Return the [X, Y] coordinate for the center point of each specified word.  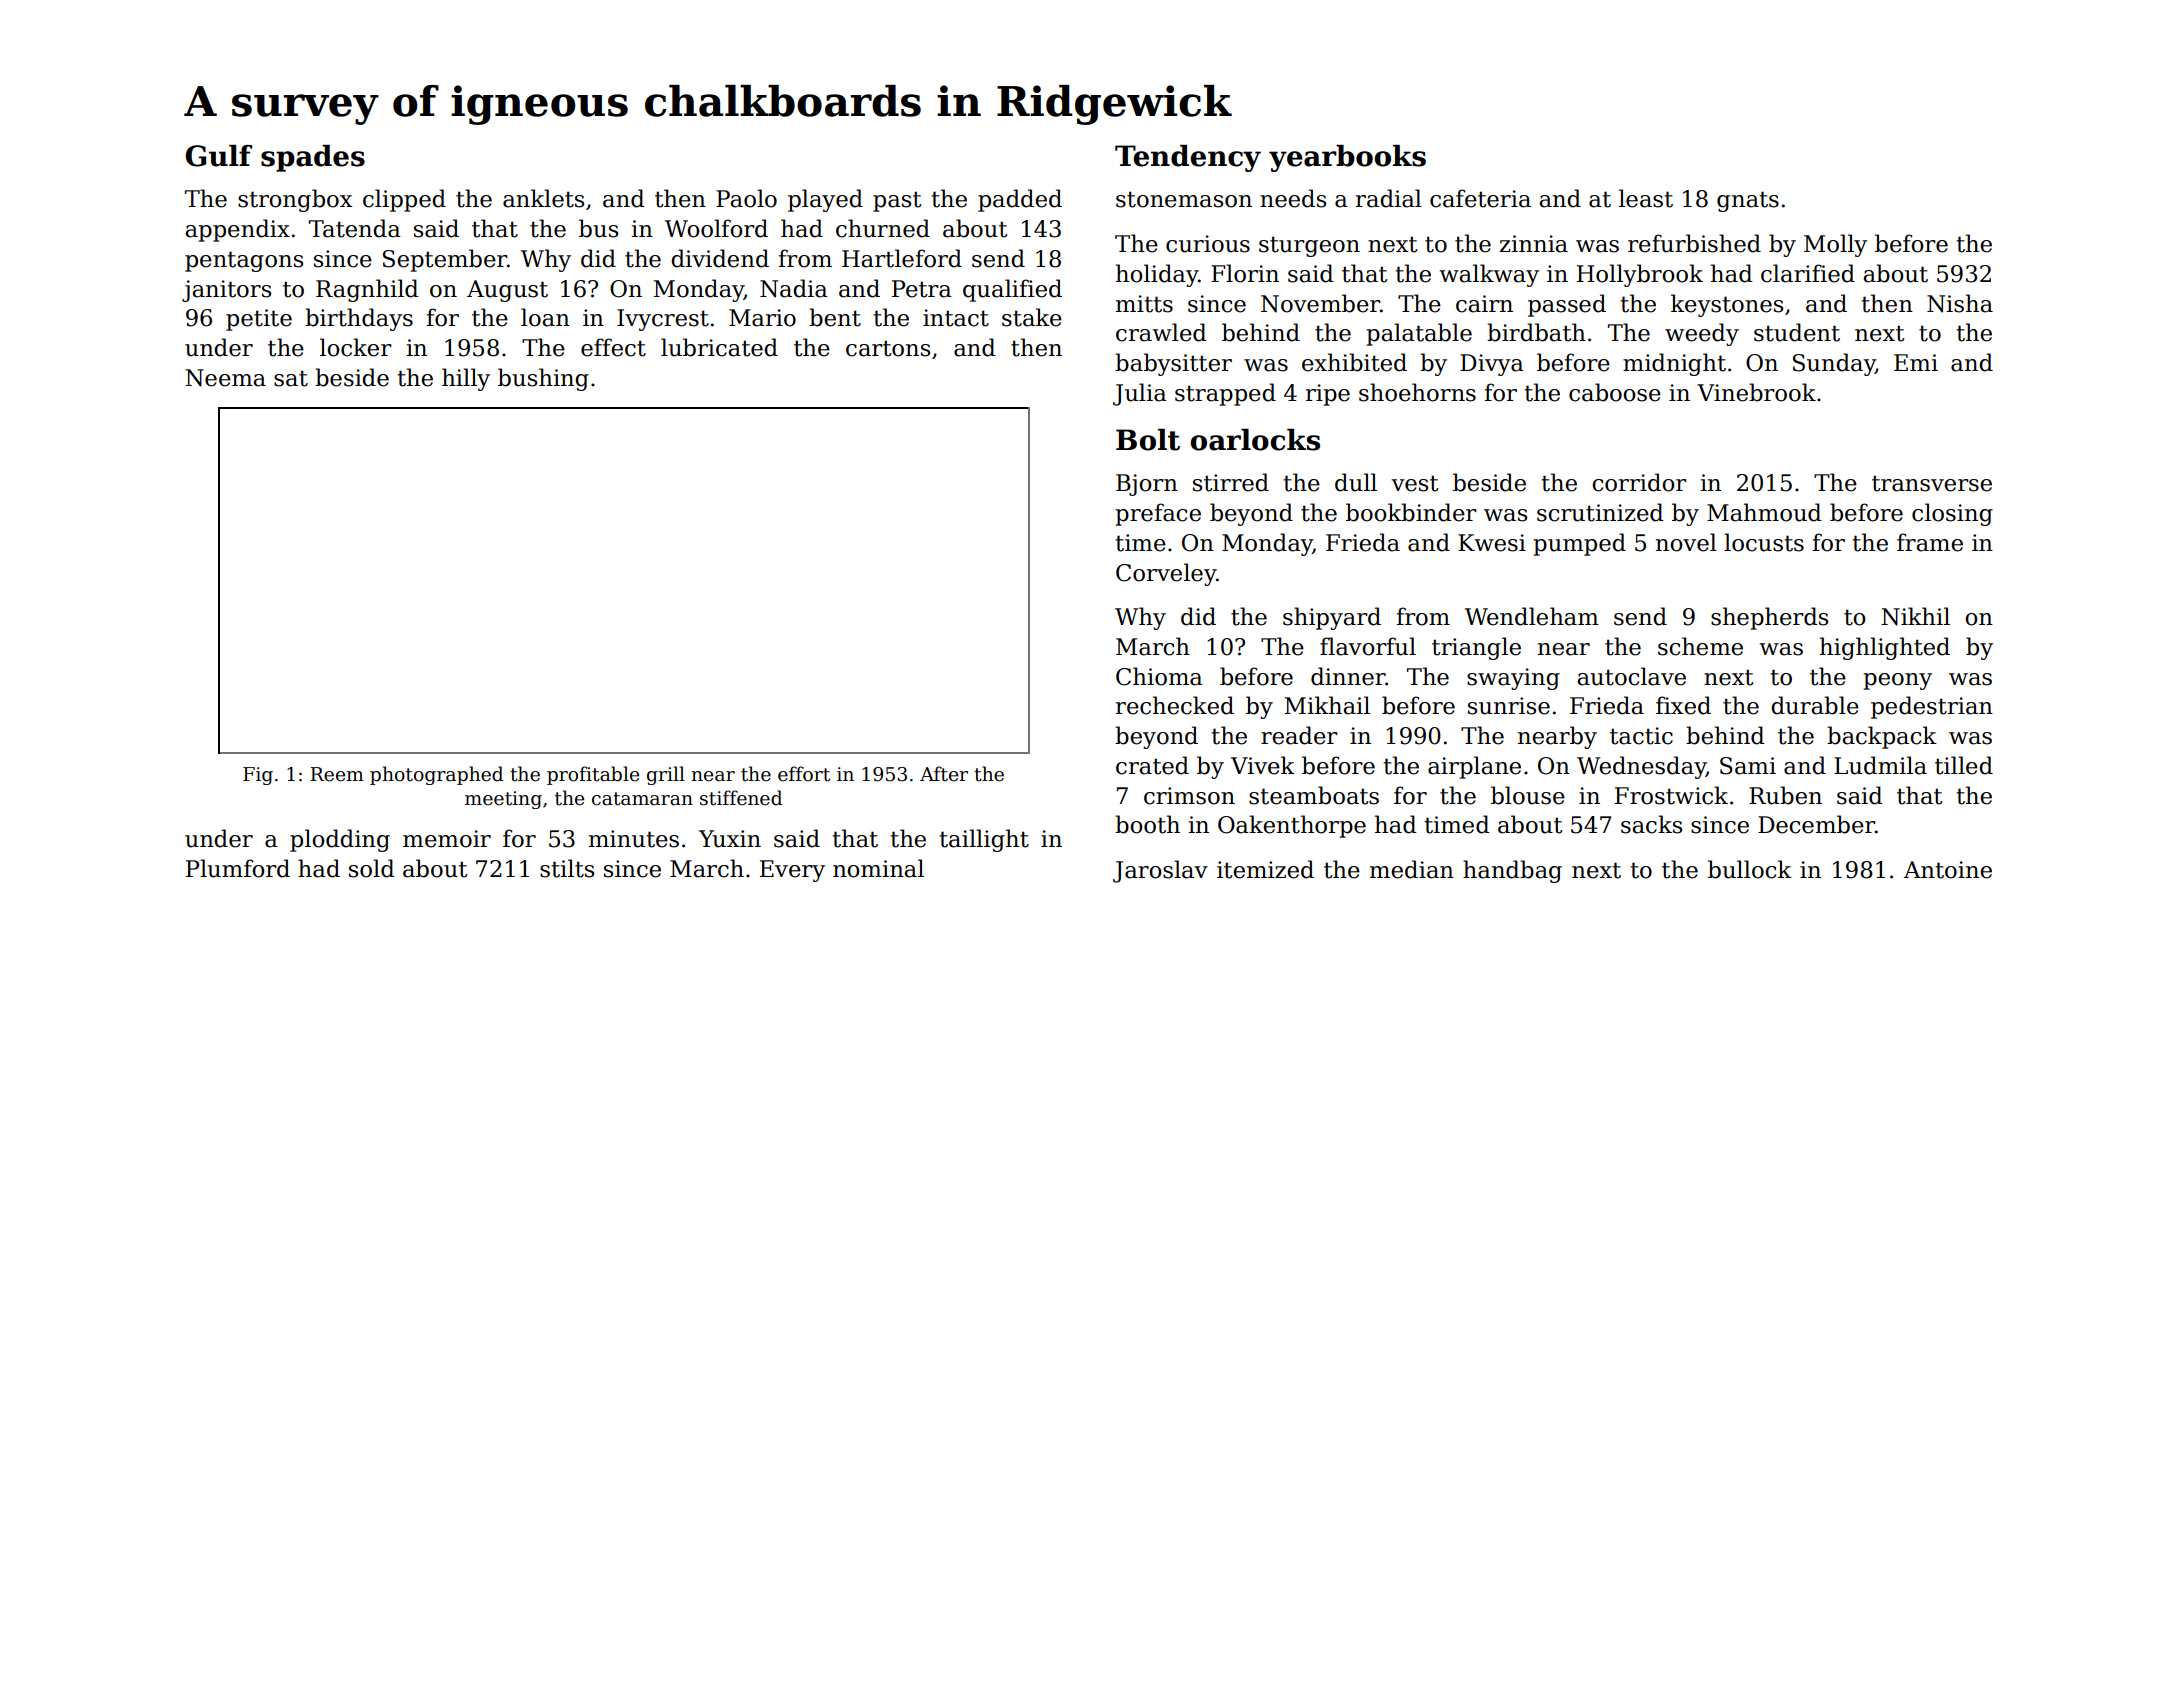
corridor [1639, 482]
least [1646, 198]
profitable [593, 775]
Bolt [1148, 440]
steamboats [1314, 795]
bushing [543, 379]
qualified [1012, 290]
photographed [436, 775]
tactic [1641, 736]
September [445, 260]
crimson [1189, 796]
